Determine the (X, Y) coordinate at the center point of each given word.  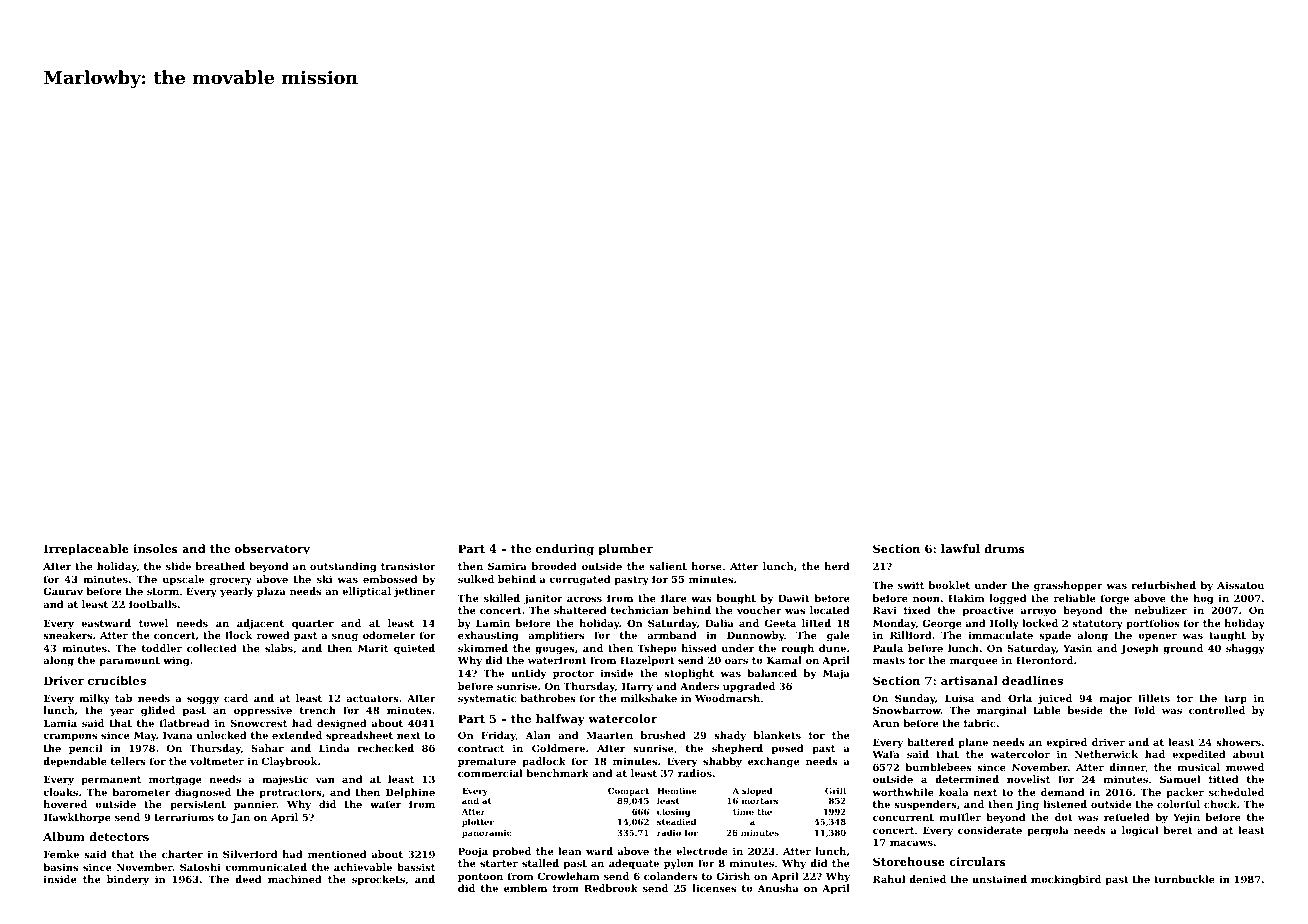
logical (1140, 831)
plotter (478, 822)
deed (248, 879)
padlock (544, 762)
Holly (1004, 624)
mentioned (337, 854)
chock (1220, 804)
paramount (129, 661)
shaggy (1245, 649)
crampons (70, 737)
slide (178, 566)
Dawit (794, 598)
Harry (637, 687)
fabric (980, 723)
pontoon (480, 877)
